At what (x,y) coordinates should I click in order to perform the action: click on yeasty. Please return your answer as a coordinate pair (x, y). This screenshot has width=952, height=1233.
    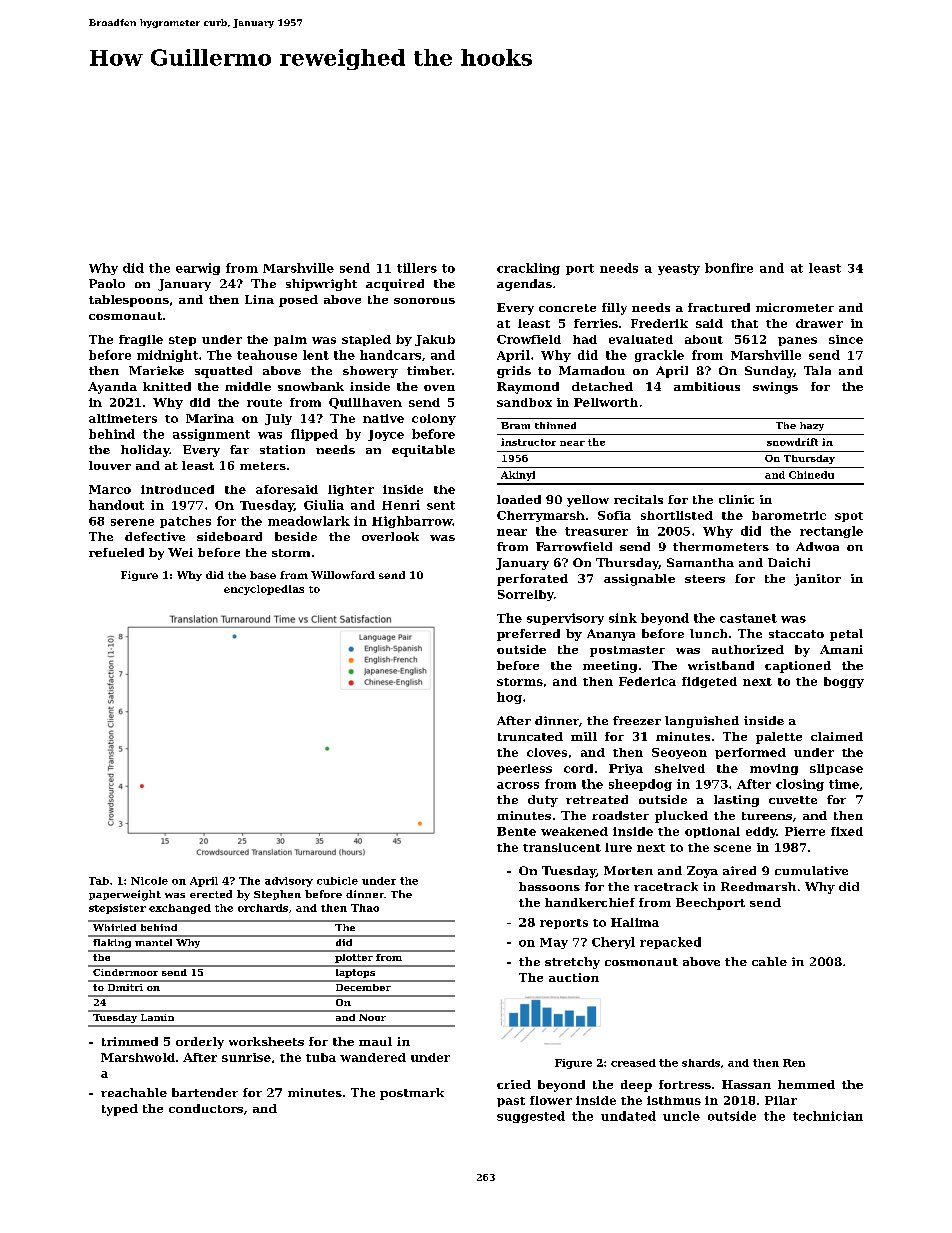
    Looking at the image, I should click on (679, 269).
